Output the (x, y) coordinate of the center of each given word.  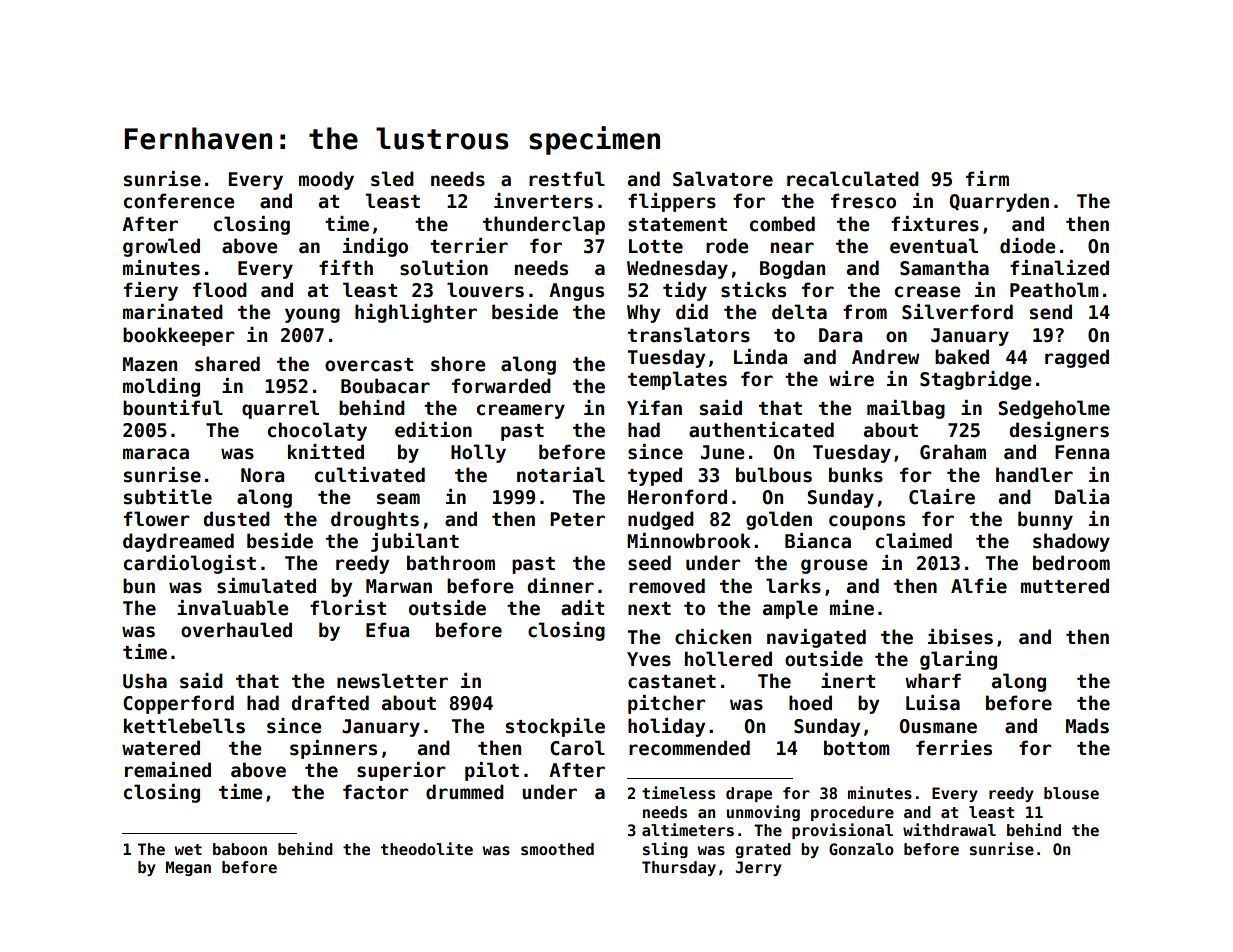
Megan (188, 868)
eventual (934, 246)
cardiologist (190, 564)
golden (779, 520)
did (692, 312)
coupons (867, 522)
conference (179, 201)
